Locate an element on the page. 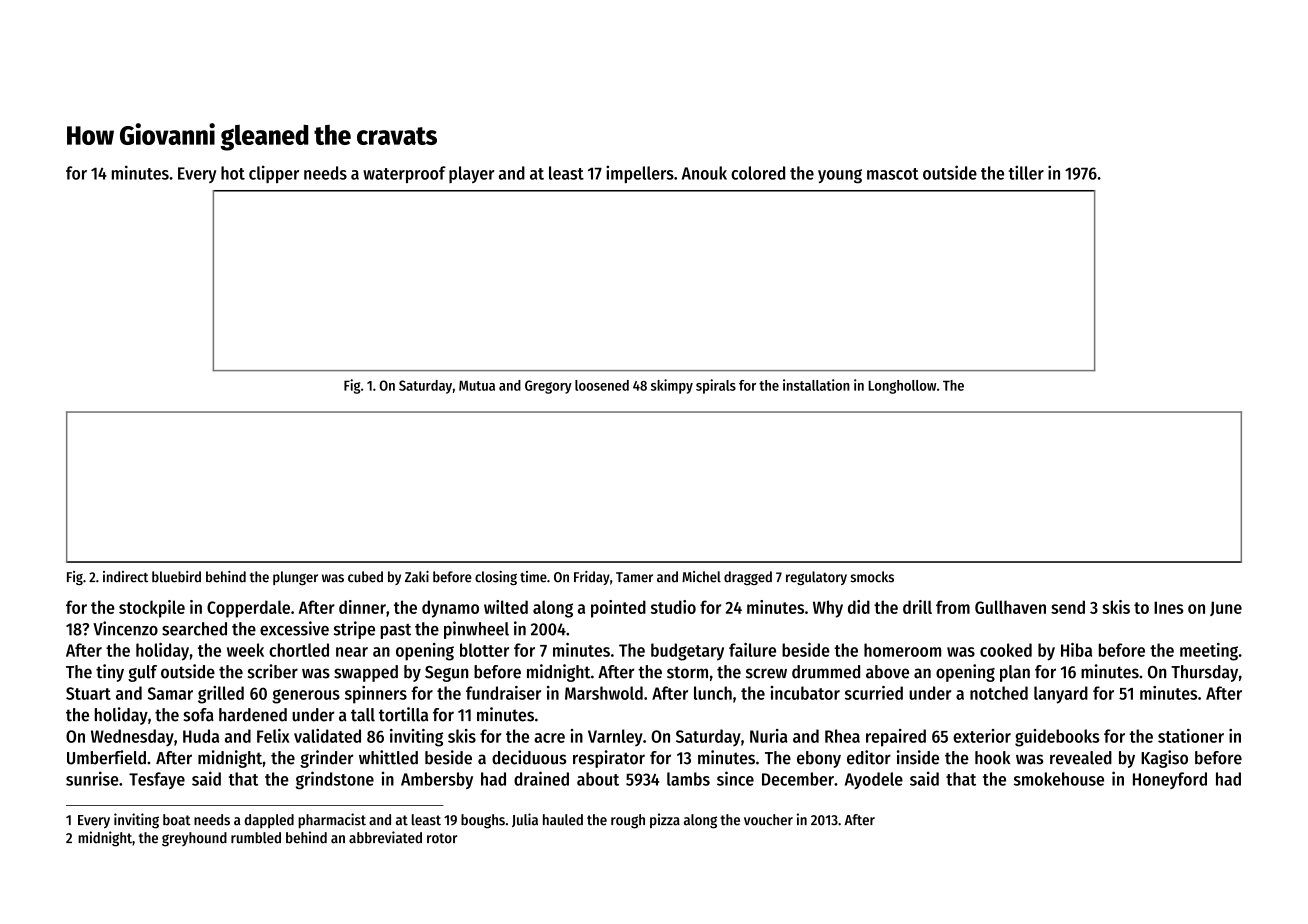  from is located at coordinates (953, 607).
